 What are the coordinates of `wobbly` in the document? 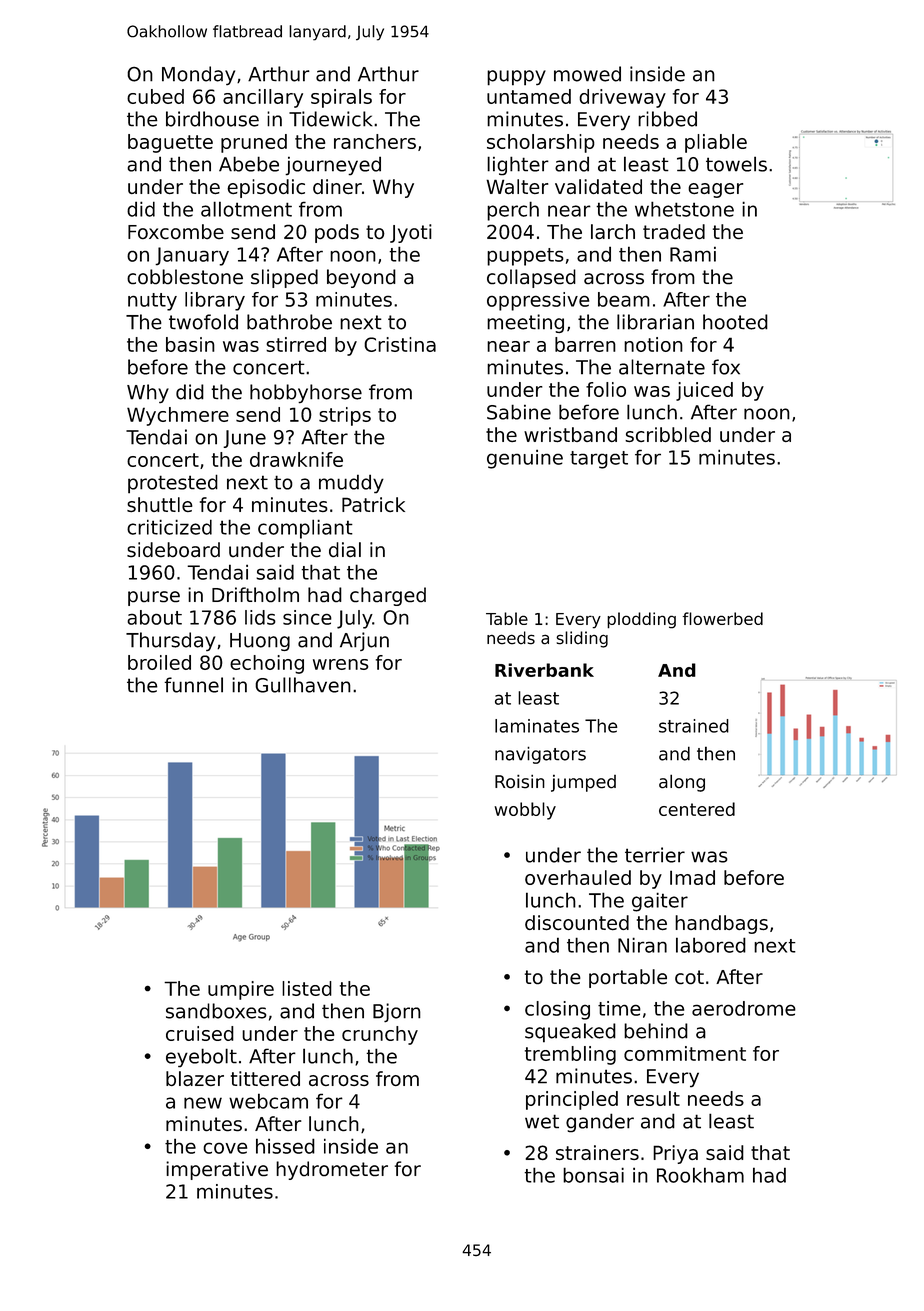 It's located at (525, 811).
